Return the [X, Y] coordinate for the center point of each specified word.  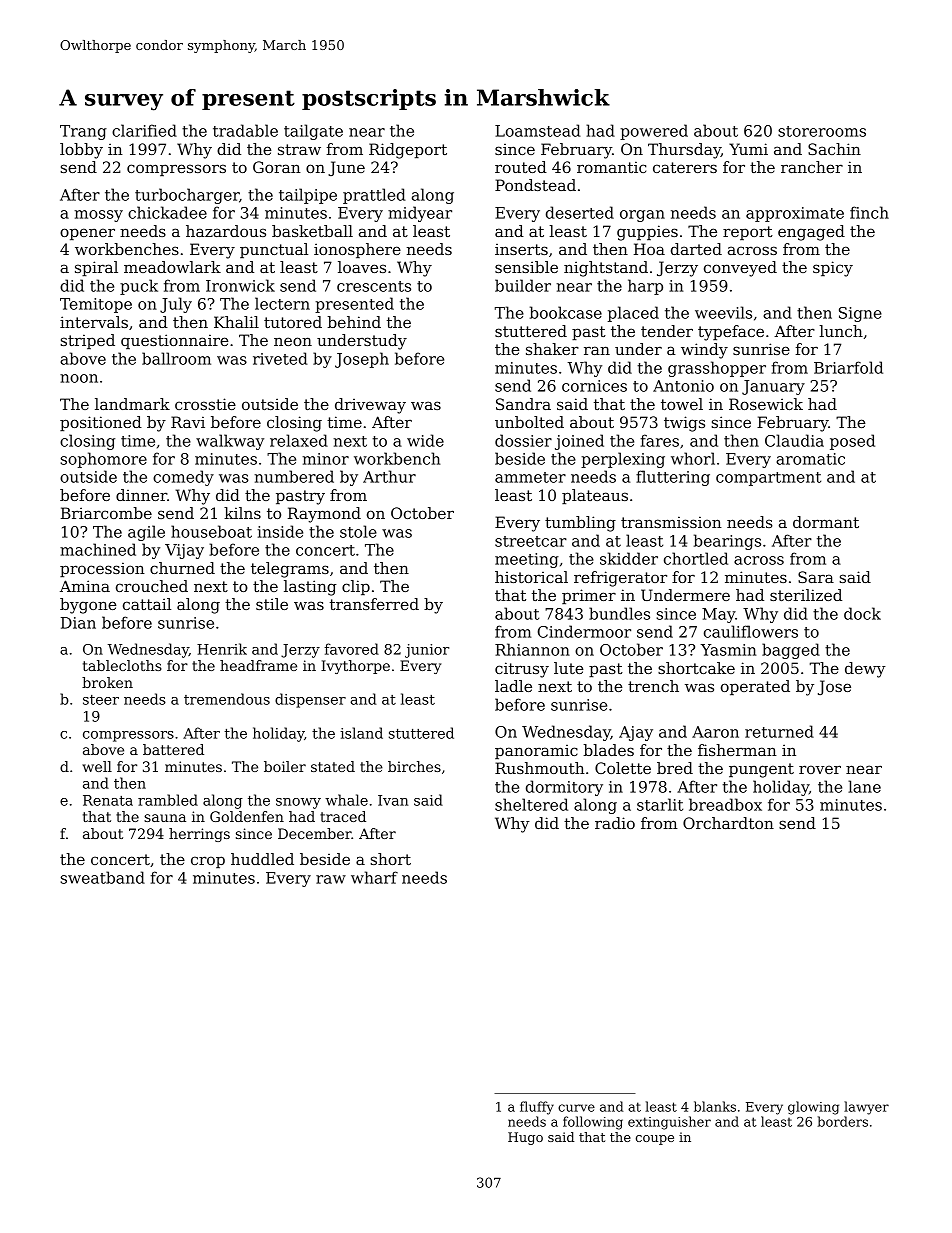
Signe [860, 314]
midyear [420, 214]
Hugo [525, 1138]
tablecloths [122, 665]
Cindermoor [584, 631]
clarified [144, 130]
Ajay [636, 733]
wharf [374, 877]
